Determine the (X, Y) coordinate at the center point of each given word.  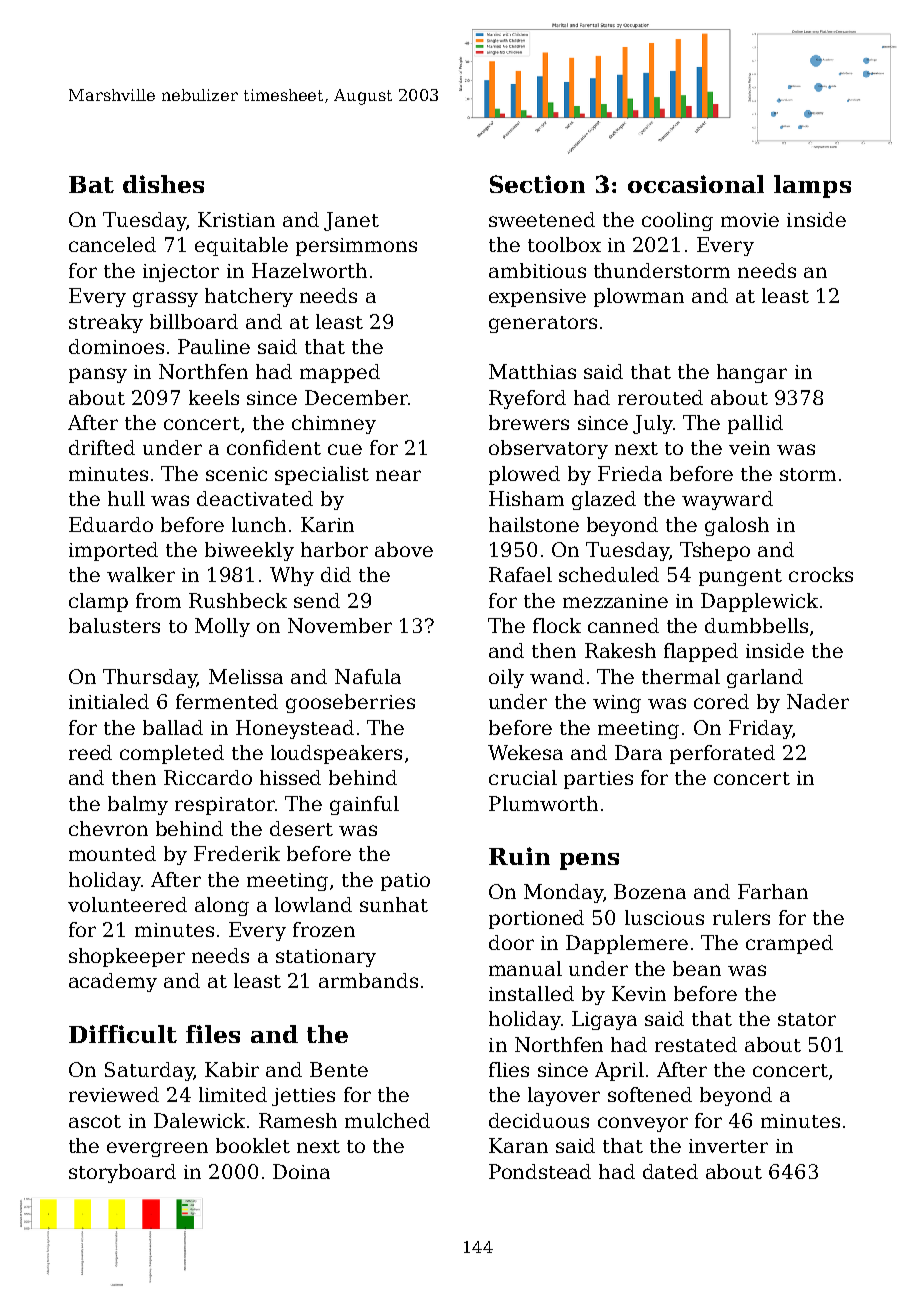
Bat (91, 184)
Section (537, 184)
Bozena (650, 891)
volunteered (127, 904)
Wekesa (525, 752)
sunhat (394, 904)
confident (274, 447)
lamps (812, 186)
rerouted (660, 397)
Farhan (773, 891)
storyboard (122, 1173)
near (398, 475)
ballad (173, 727)
